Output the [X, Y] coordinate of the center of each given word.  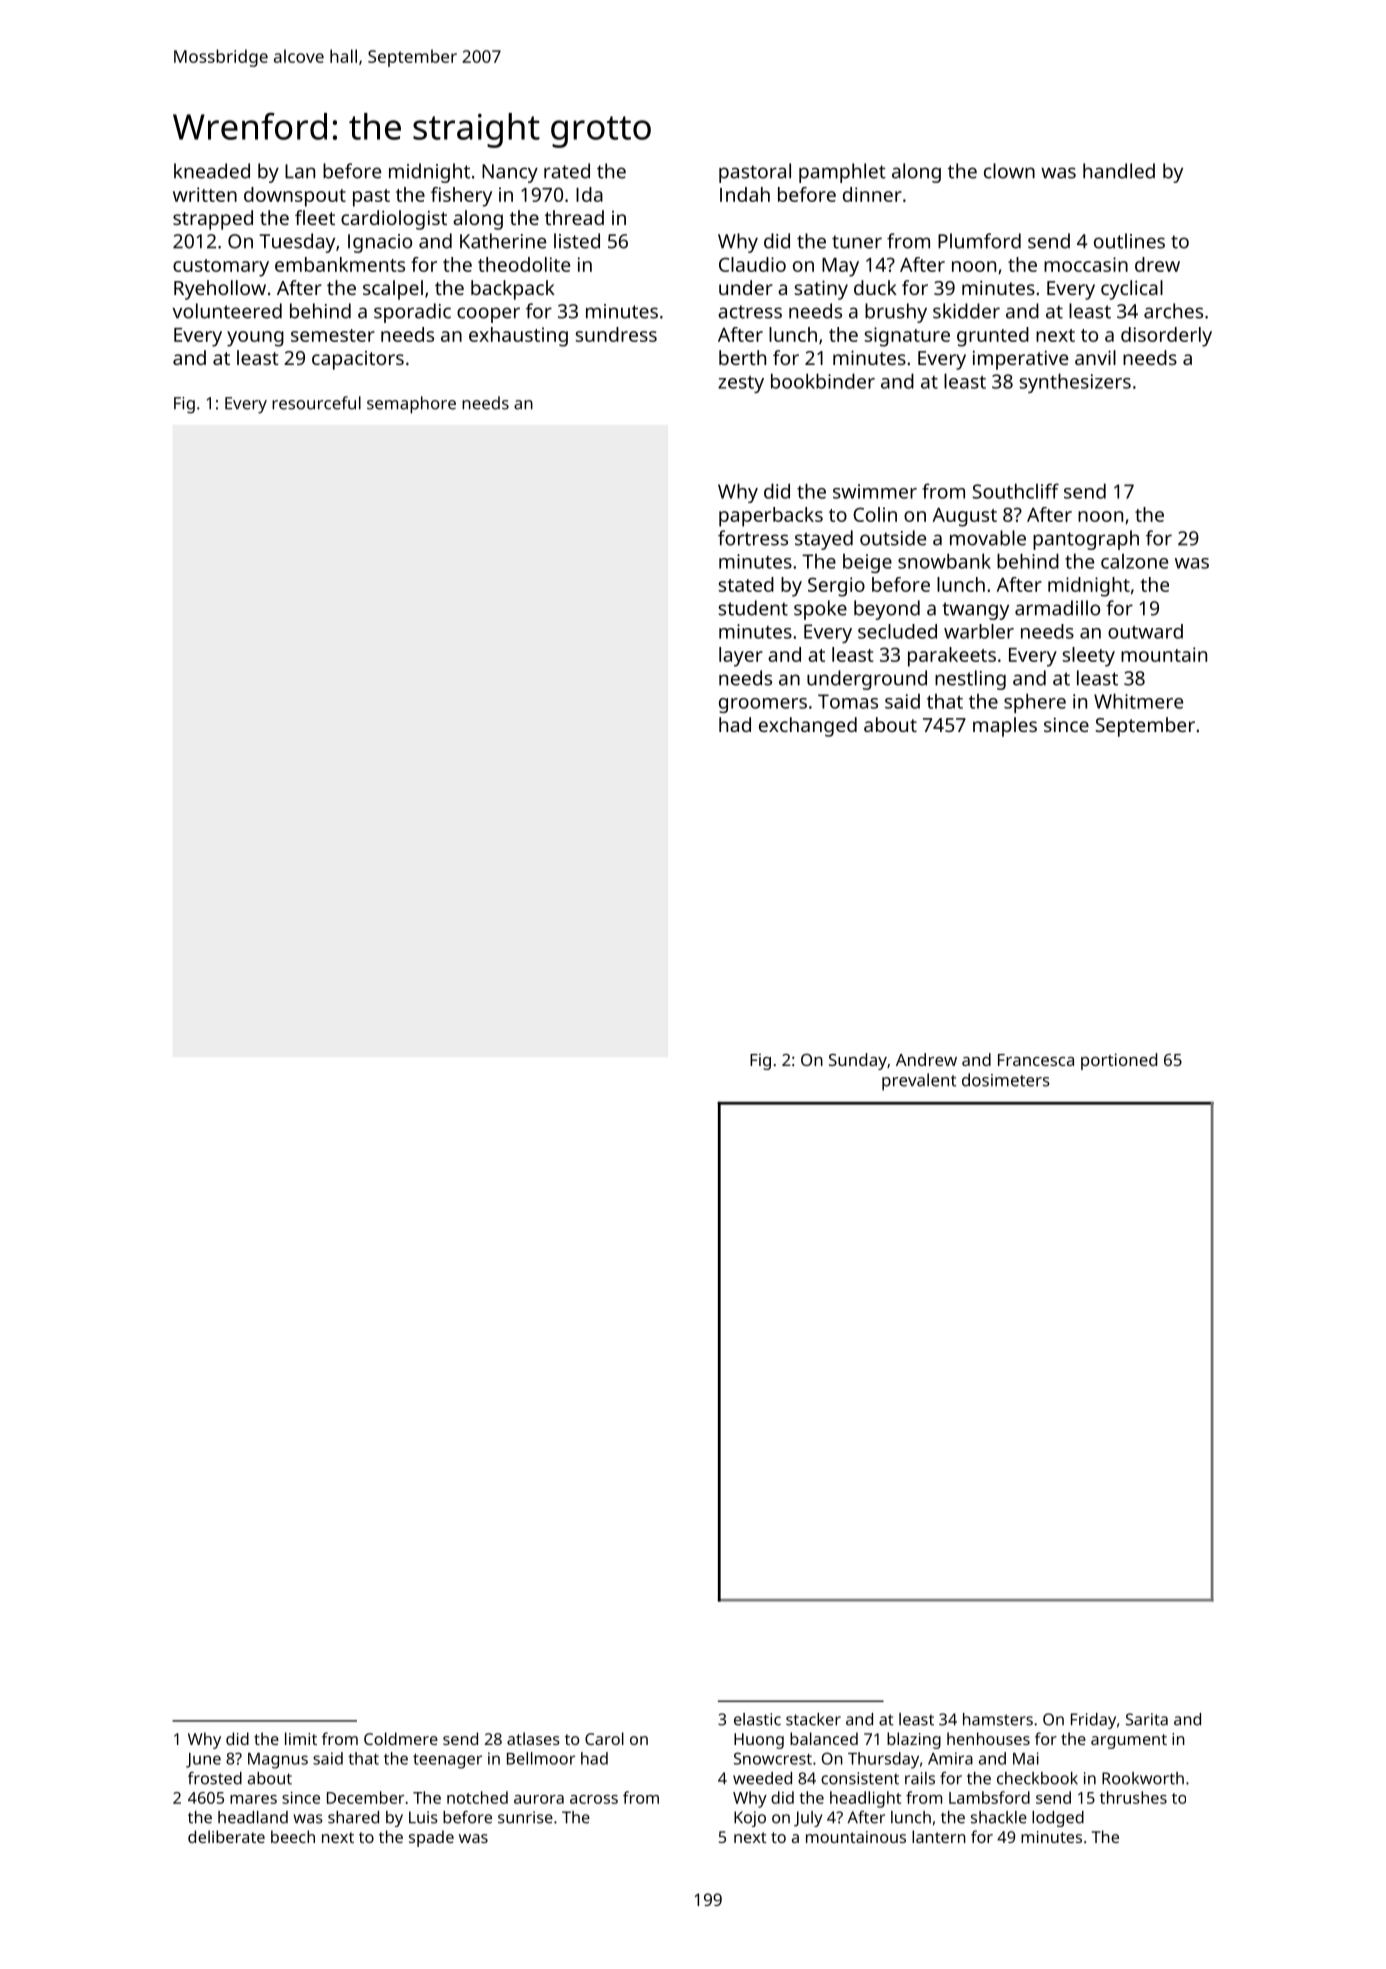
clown [1009, 171]
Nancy [510, 173]
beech [293, 1836]
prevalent [919, 1082]
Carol [604, 1738]
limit [301, 1738]
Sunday [858, 1061]
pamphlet [842, 173]
